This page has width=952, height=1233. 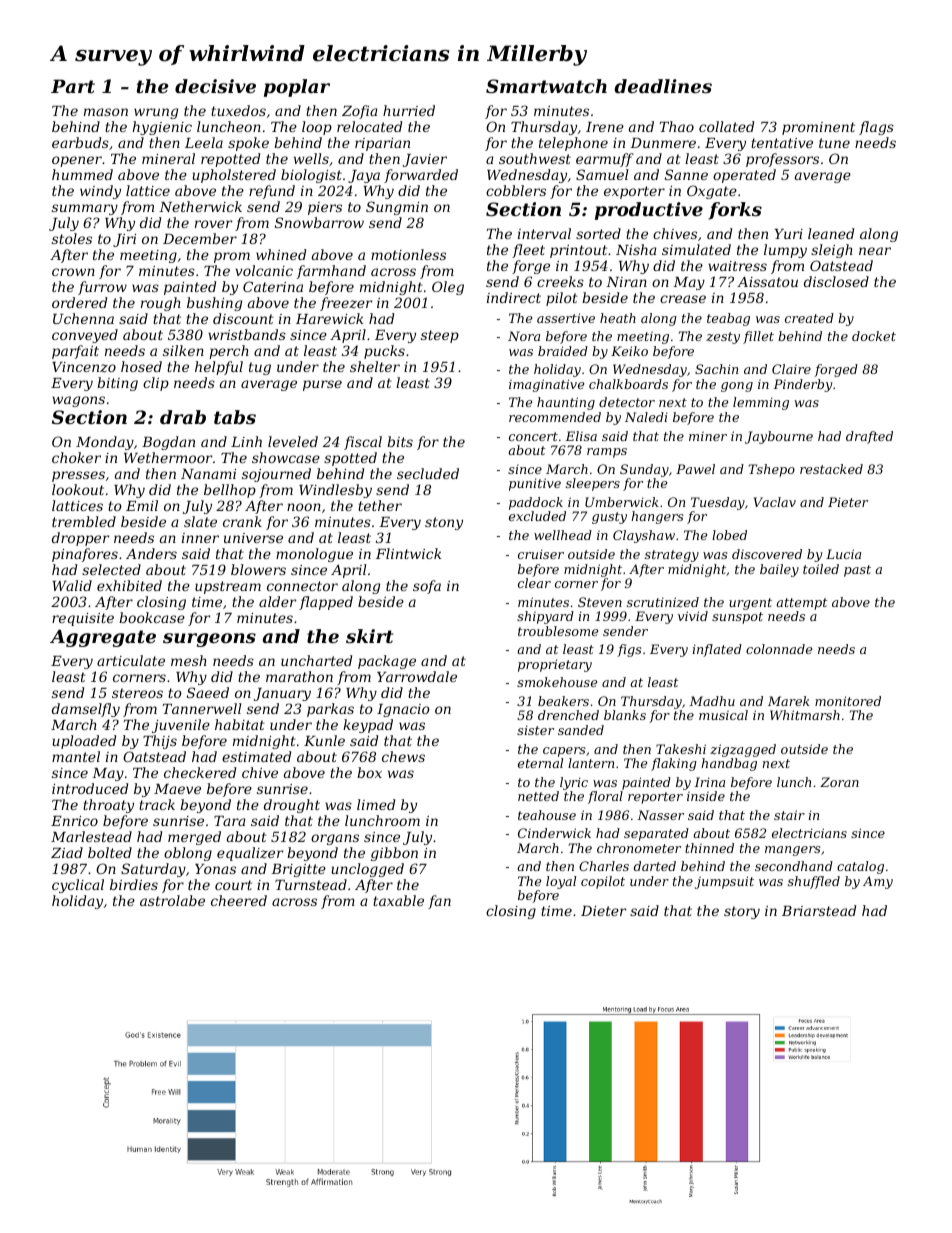 I want to click on Cinderwick, so click(x=554, y=833).
